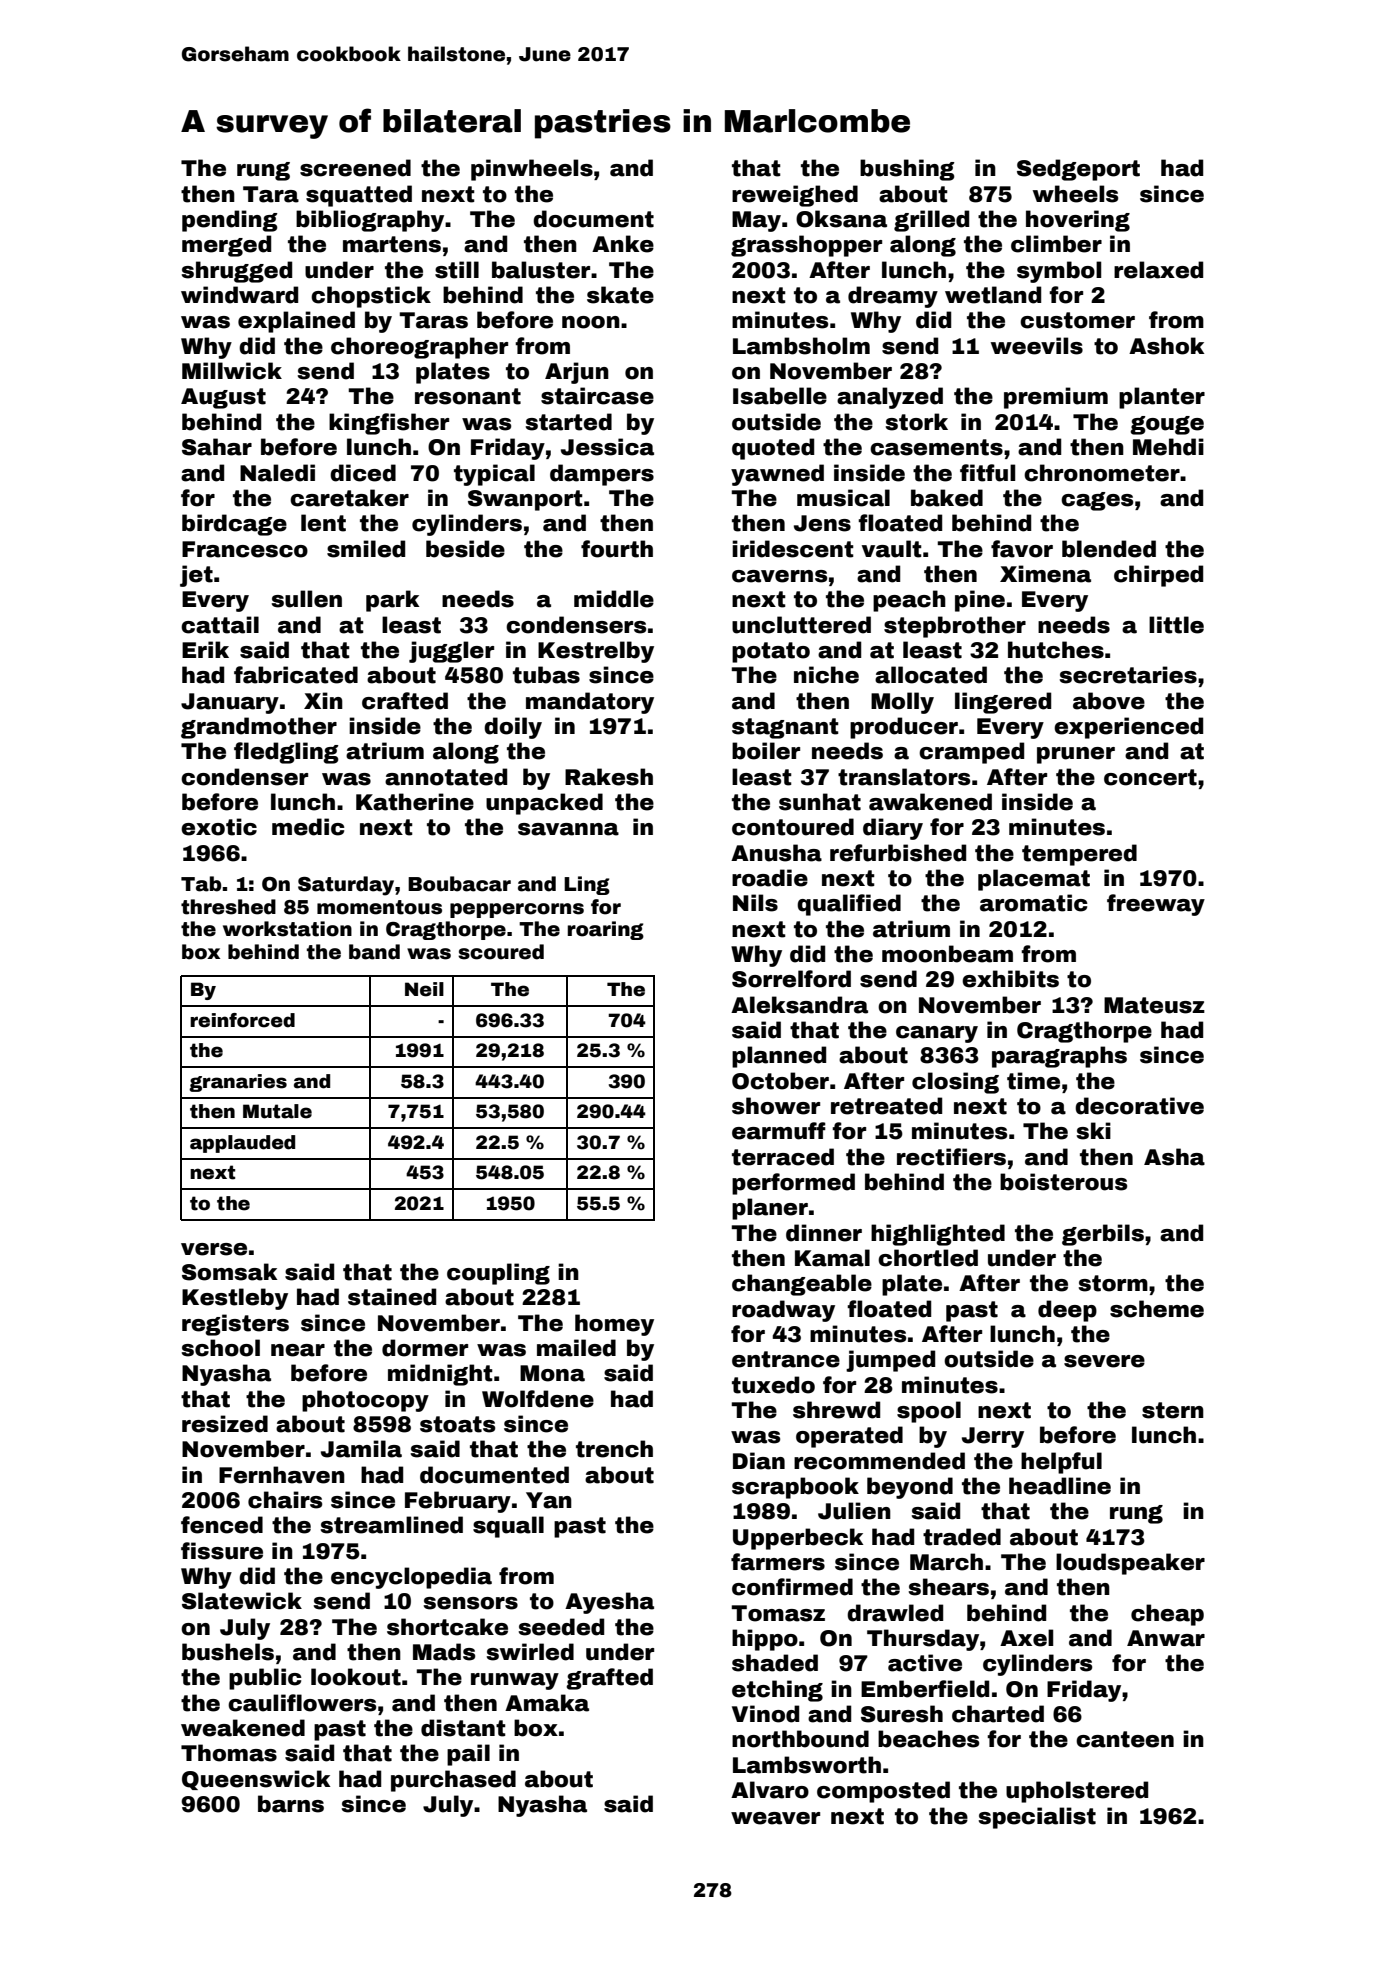  What do you see at coordinates (225, 1424) in the page?
I see `resized` at bounding box center [225, 1424].
